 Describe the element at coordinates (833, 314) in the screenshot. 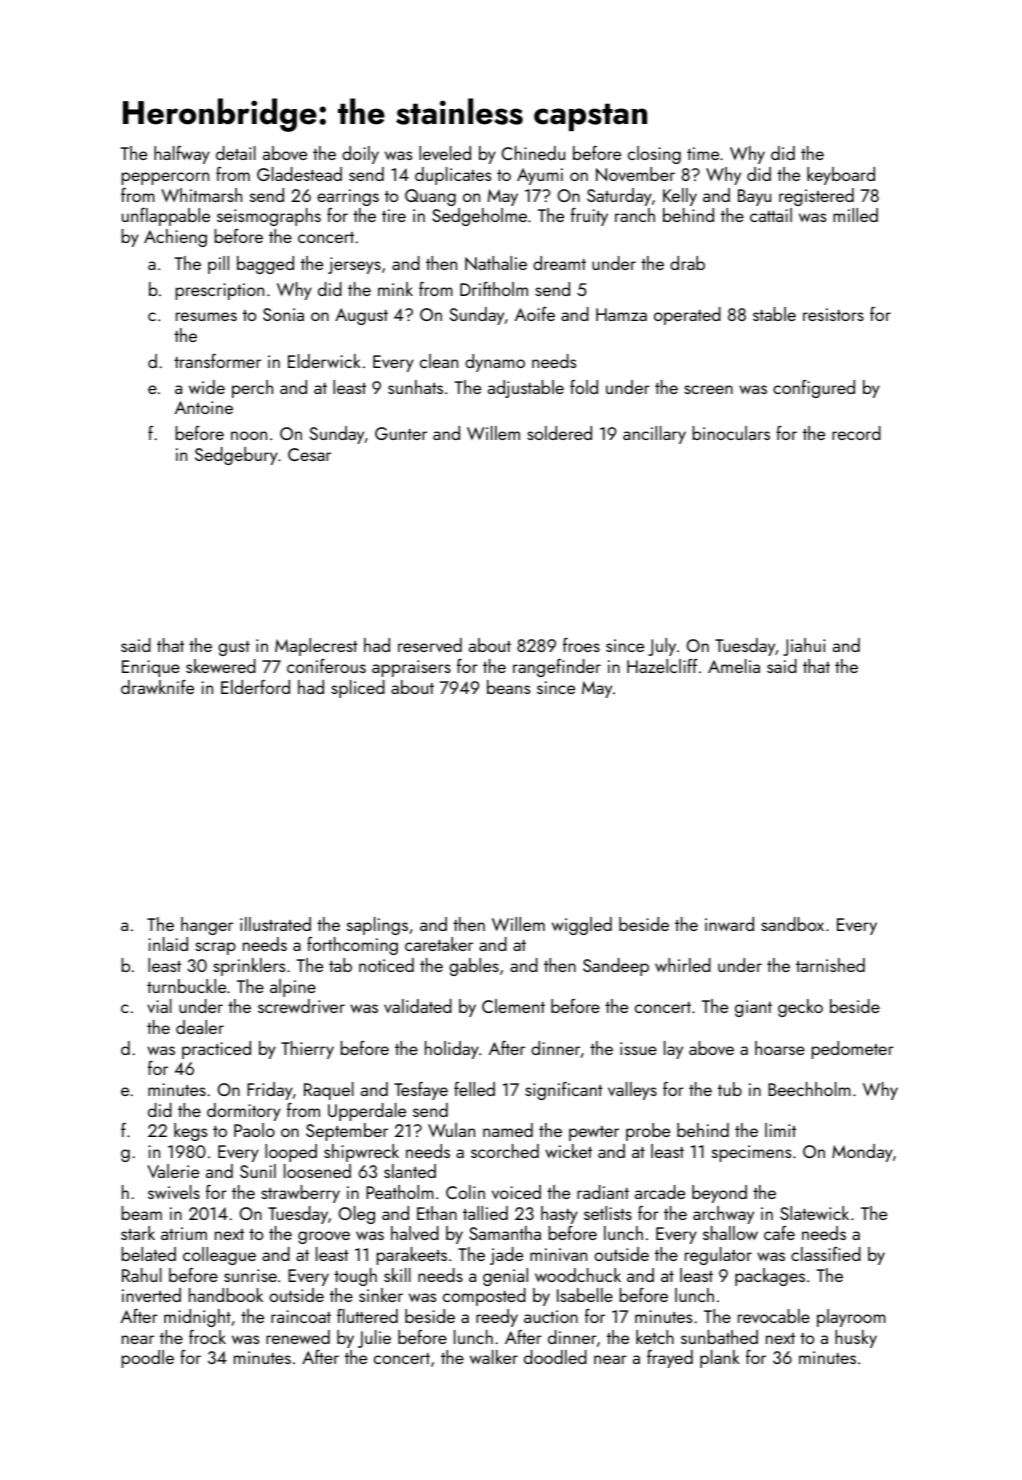

I see `resistors` at that location.
